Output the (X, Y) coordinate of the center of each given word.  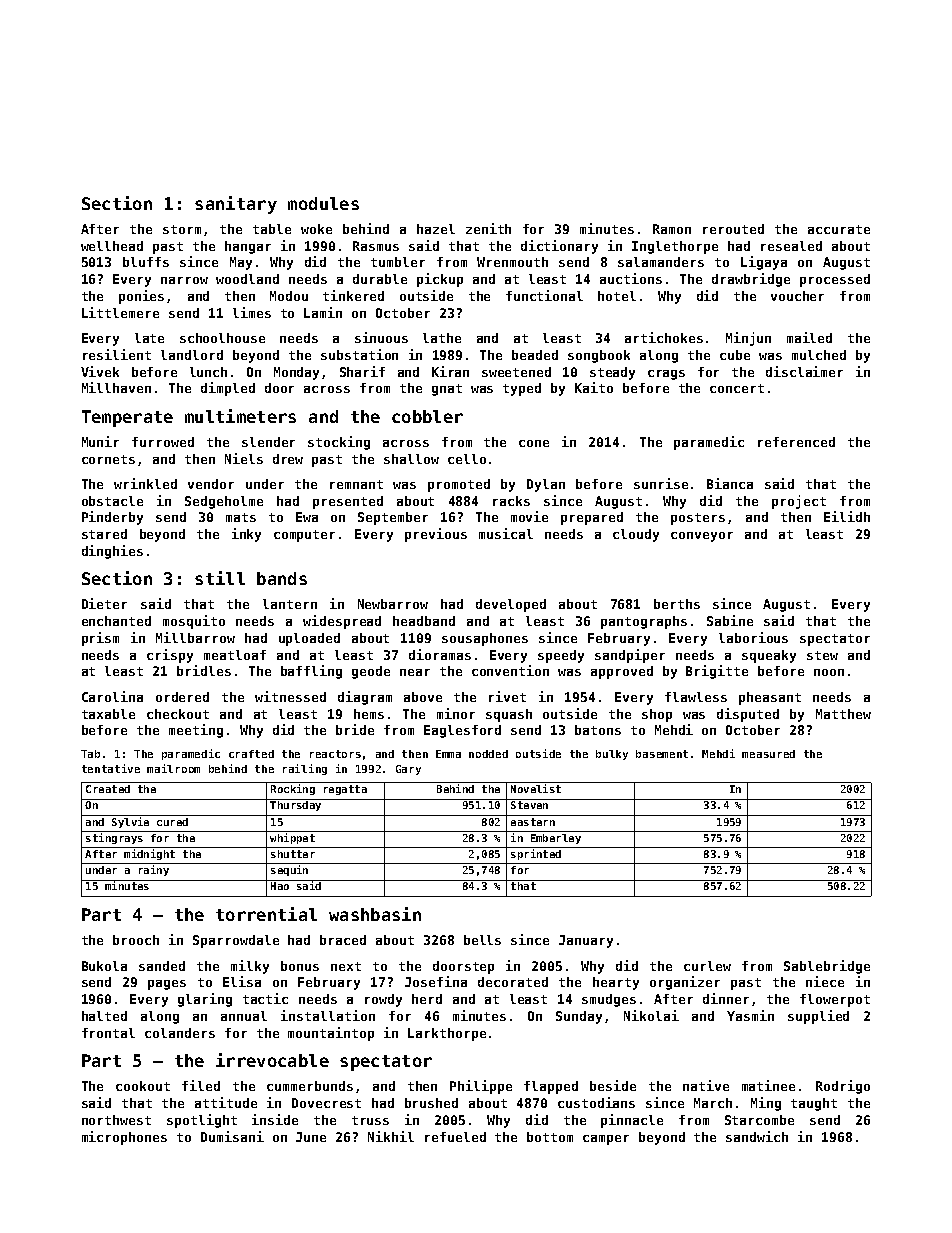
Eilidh (847, 516)
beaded (535, 355)
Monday (296, 373)
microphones (124, 1138)
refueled (455, 1137)
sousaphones (485, 639)
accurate (839, 229)
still (220, 578)
